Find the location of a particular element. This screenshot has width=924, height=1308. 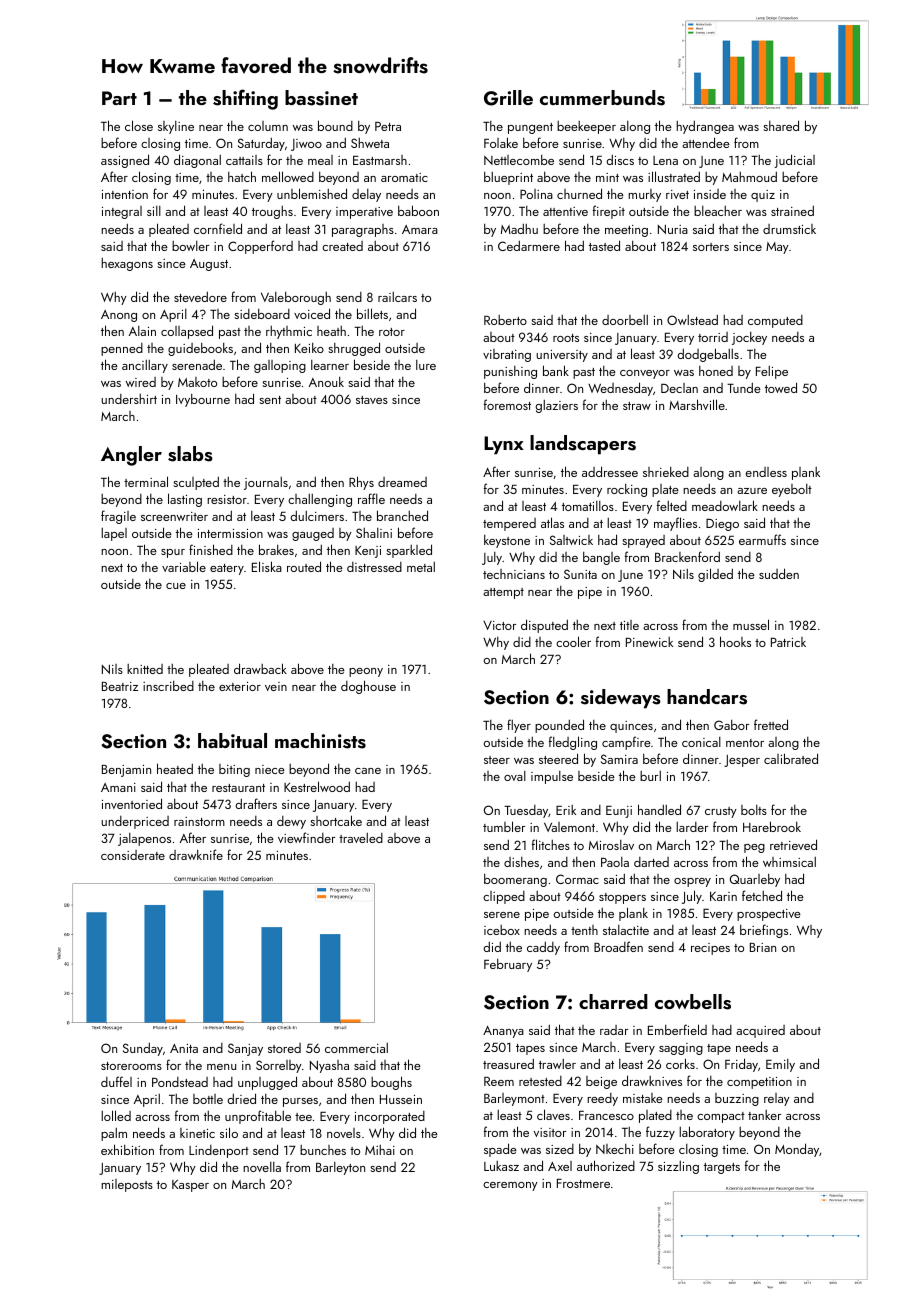

cue is located at coordinates (176, 586).
